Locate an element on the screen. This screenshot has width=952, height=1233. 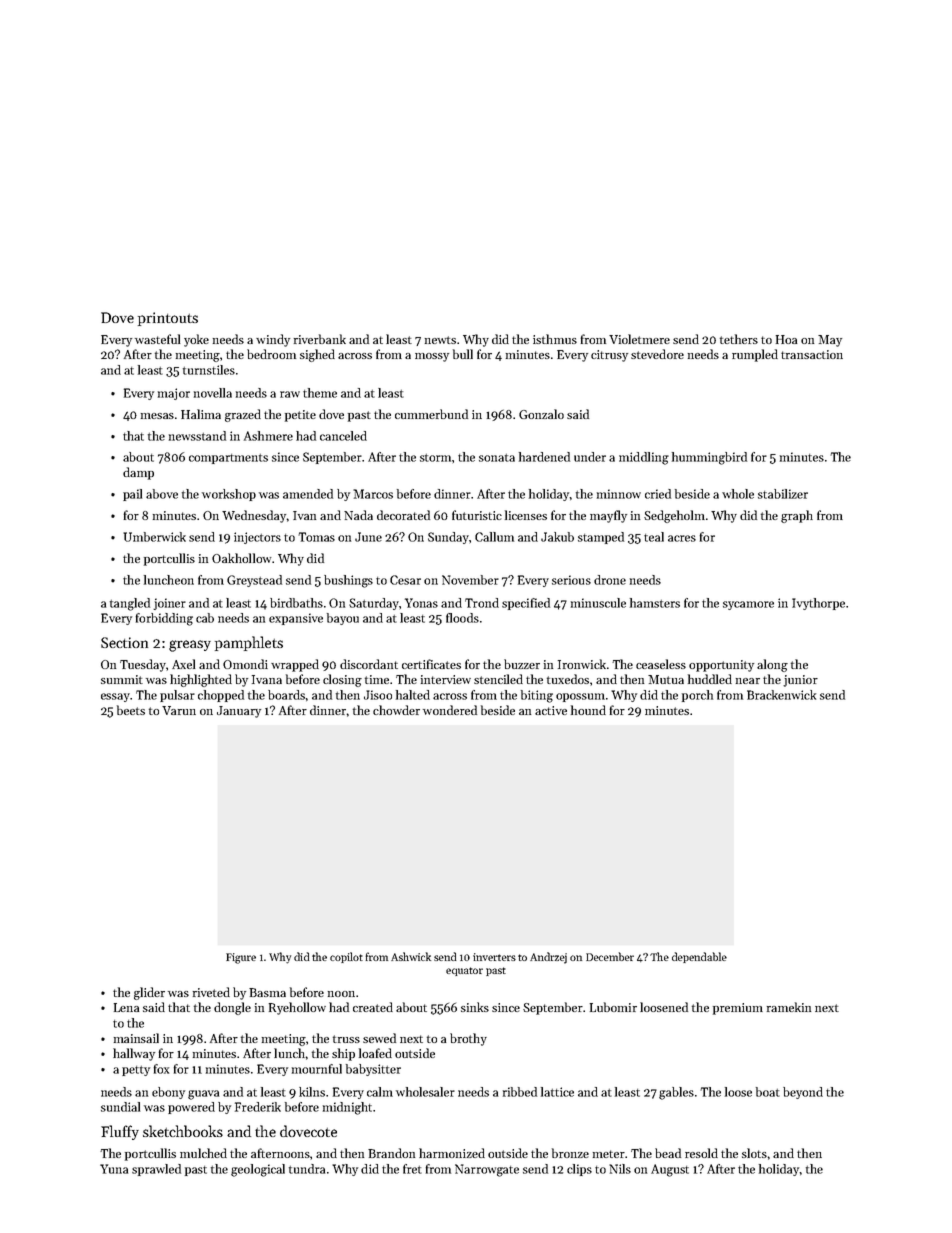
calm is located at coordinates (380, 1092).
